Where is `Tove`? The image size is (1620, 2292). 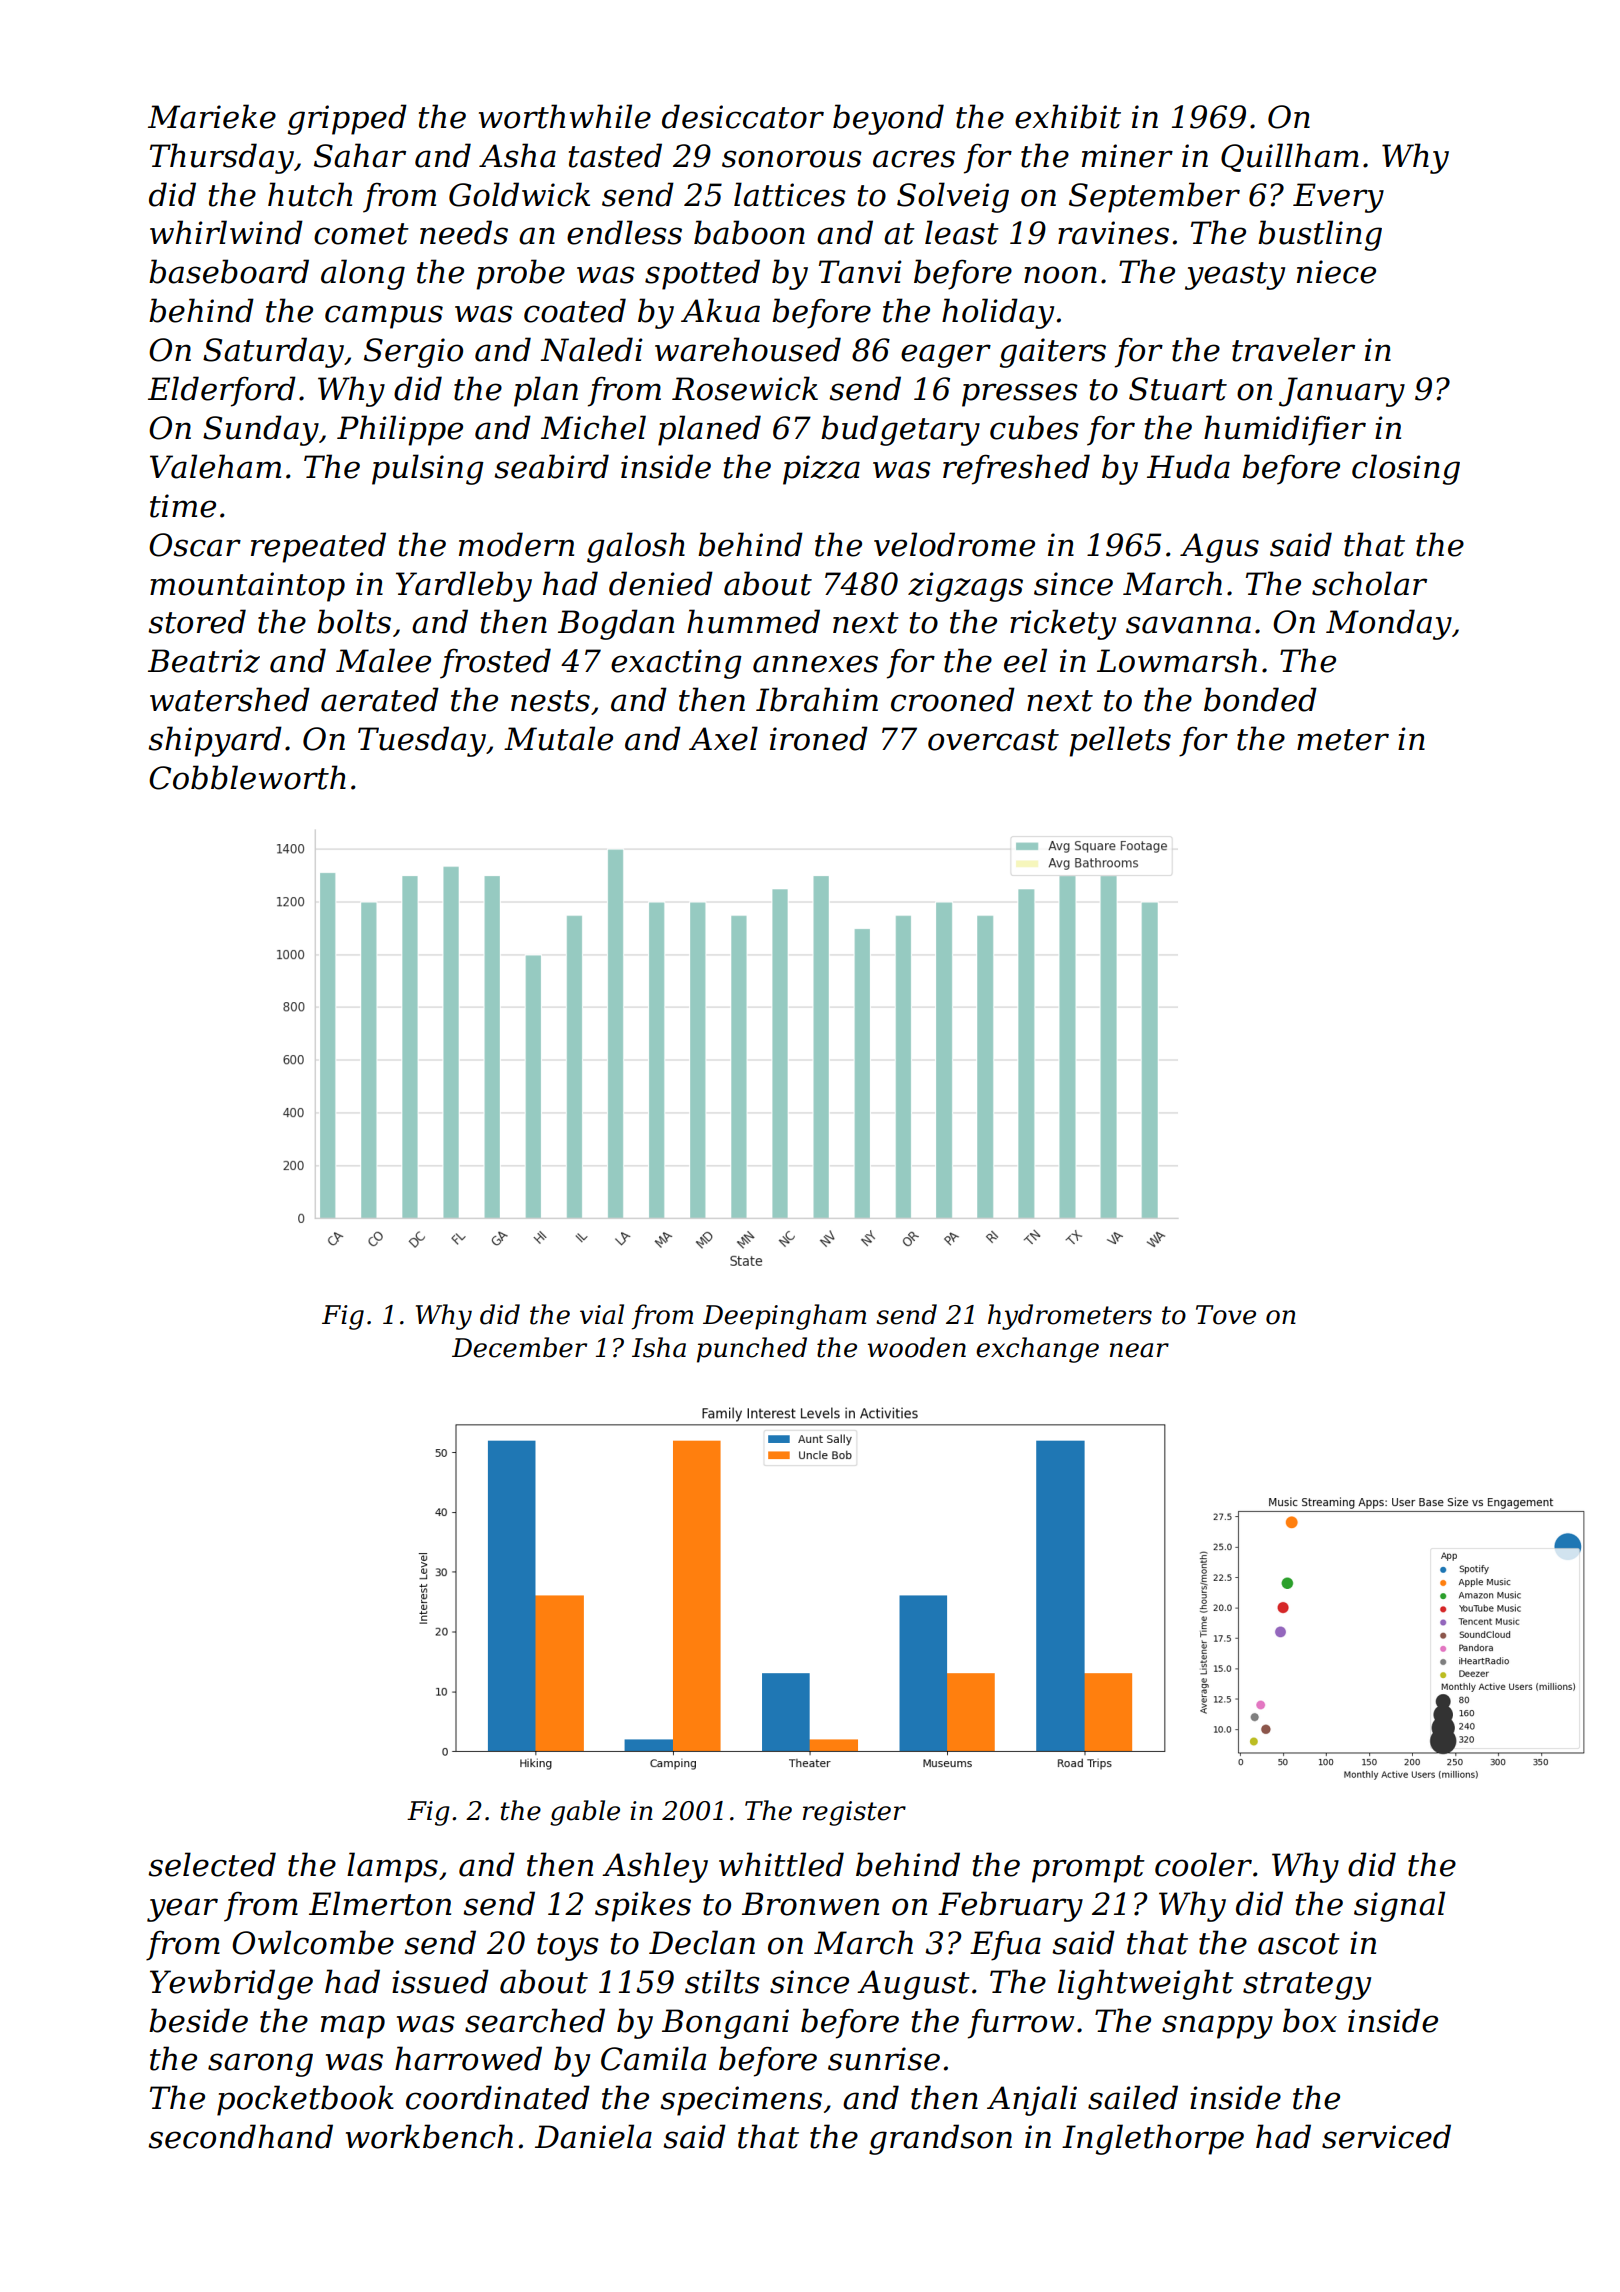
Tove is located at coordinates (1226, 1315).
